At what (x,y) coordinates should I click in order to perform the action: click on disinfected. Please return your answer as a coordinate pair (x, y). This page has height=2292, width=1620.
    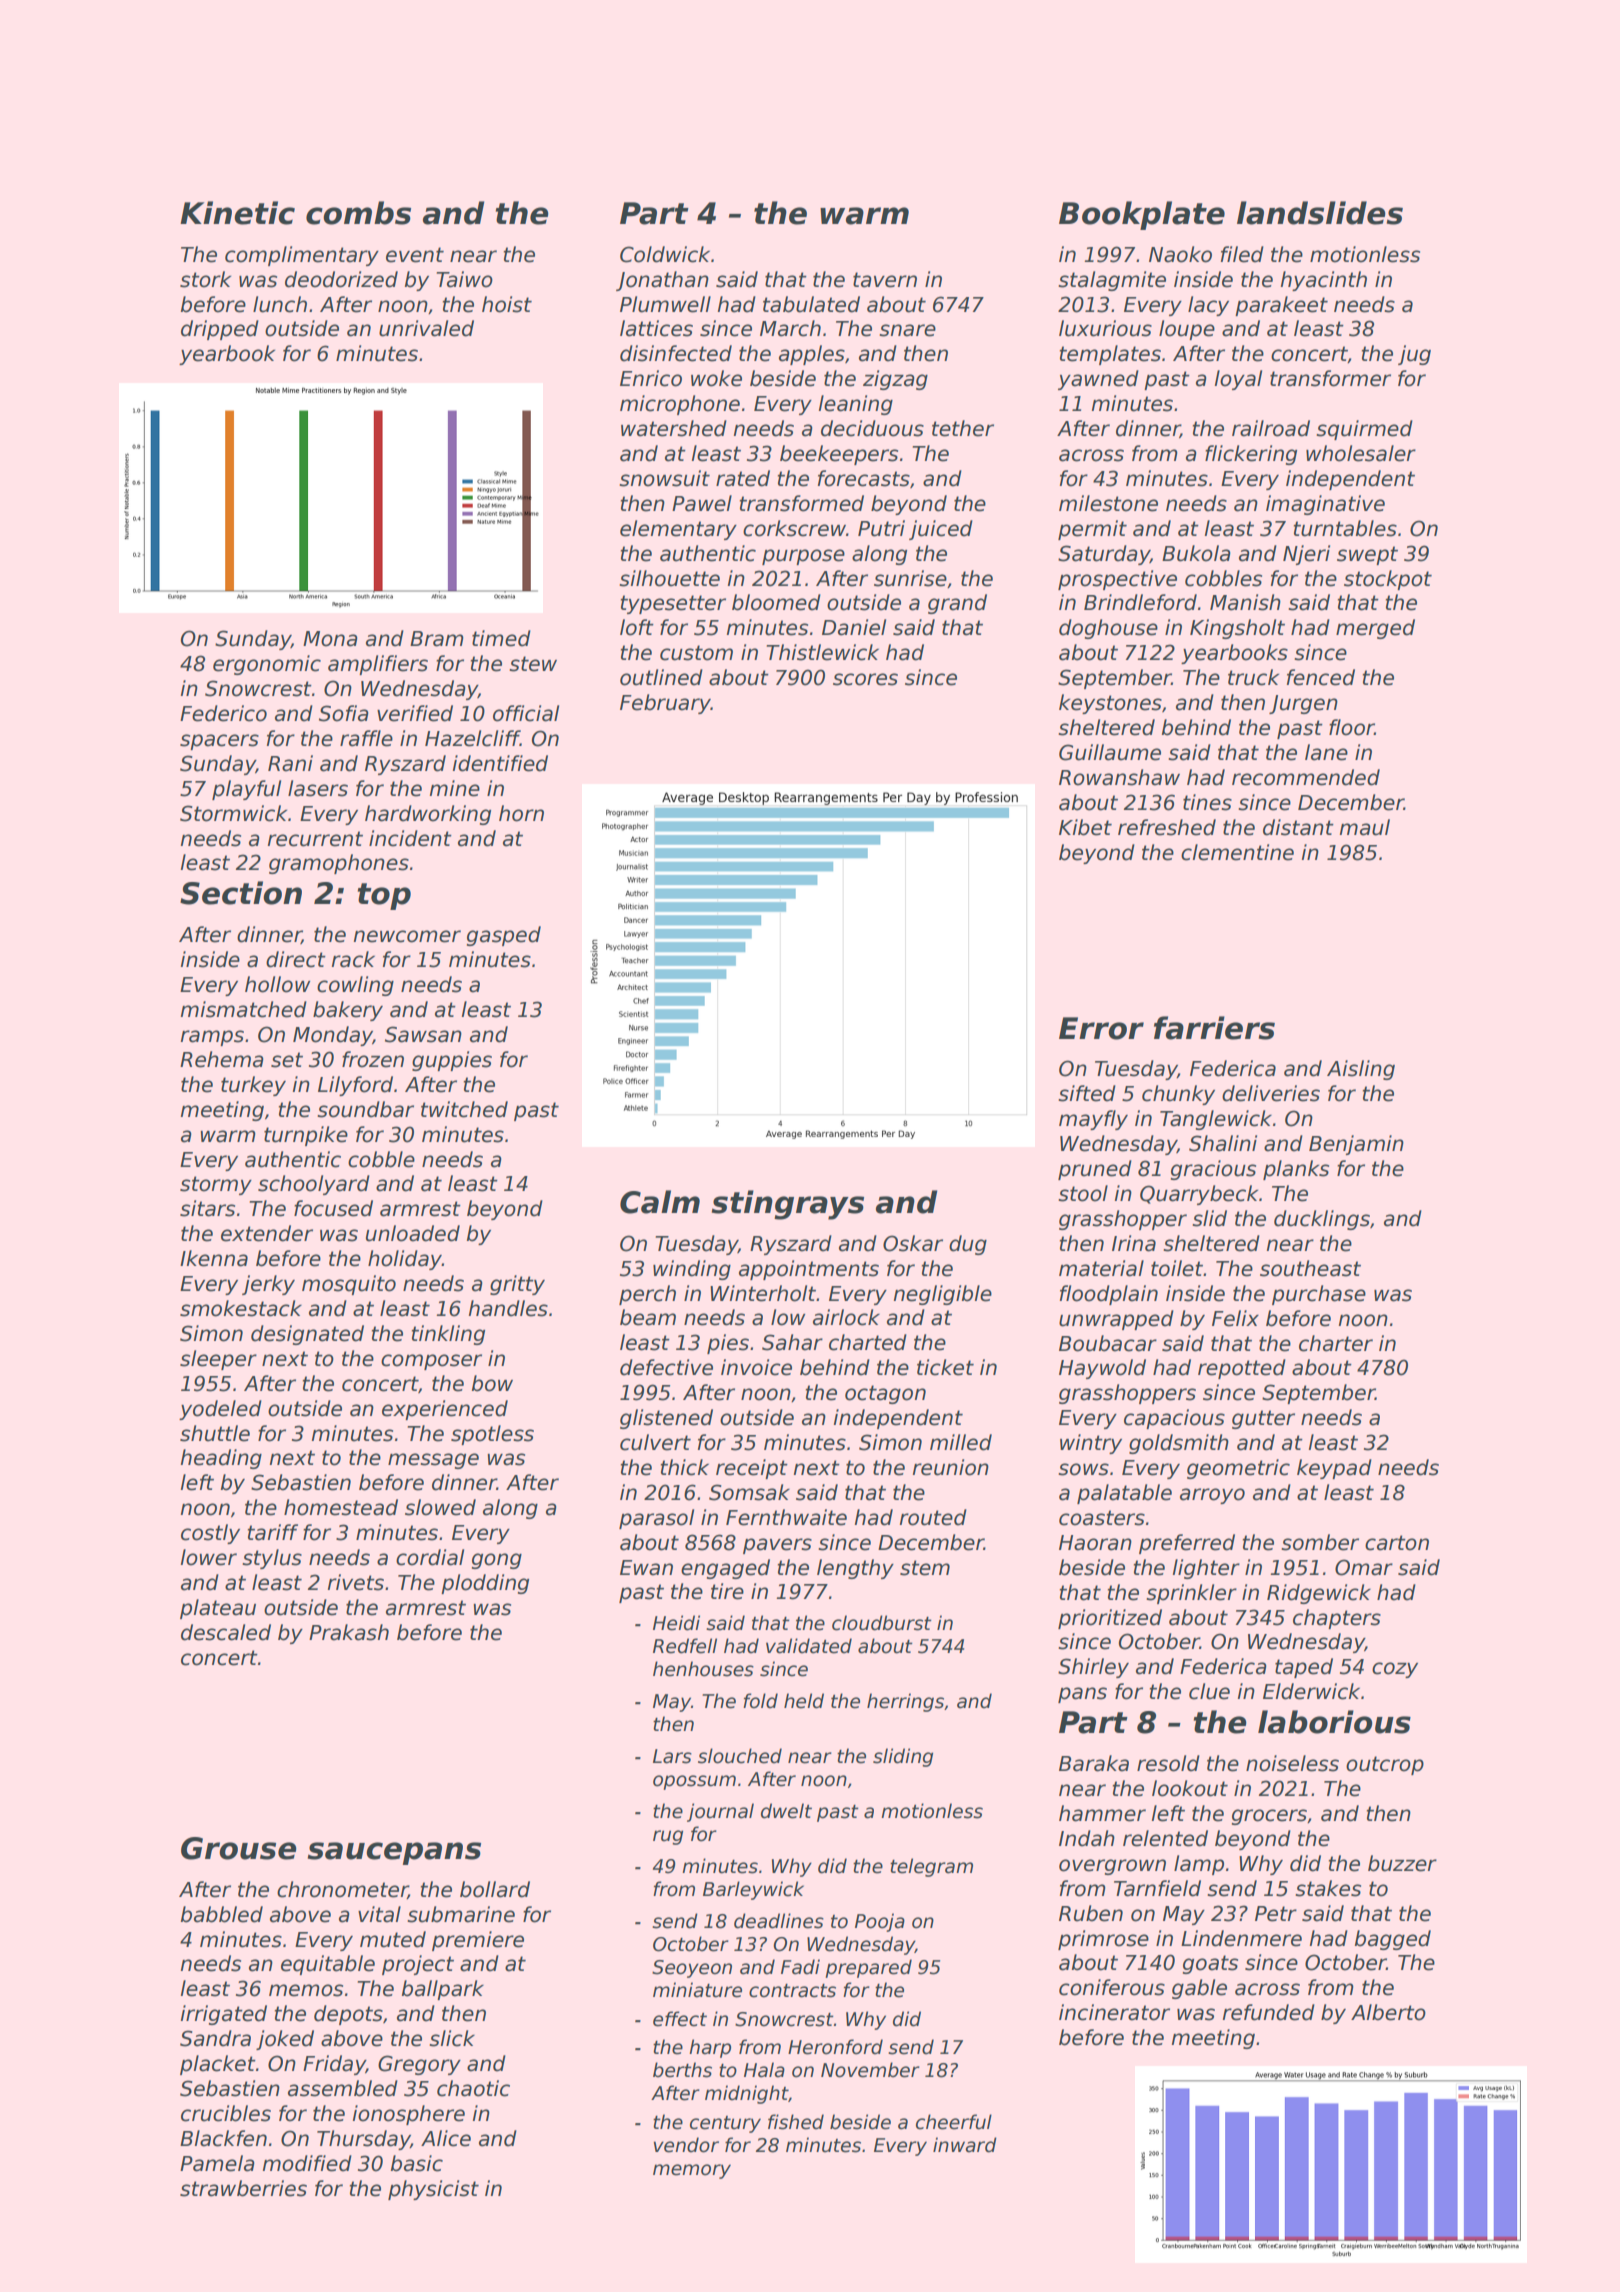
    Looking at the image, I should click on (676, 353).
